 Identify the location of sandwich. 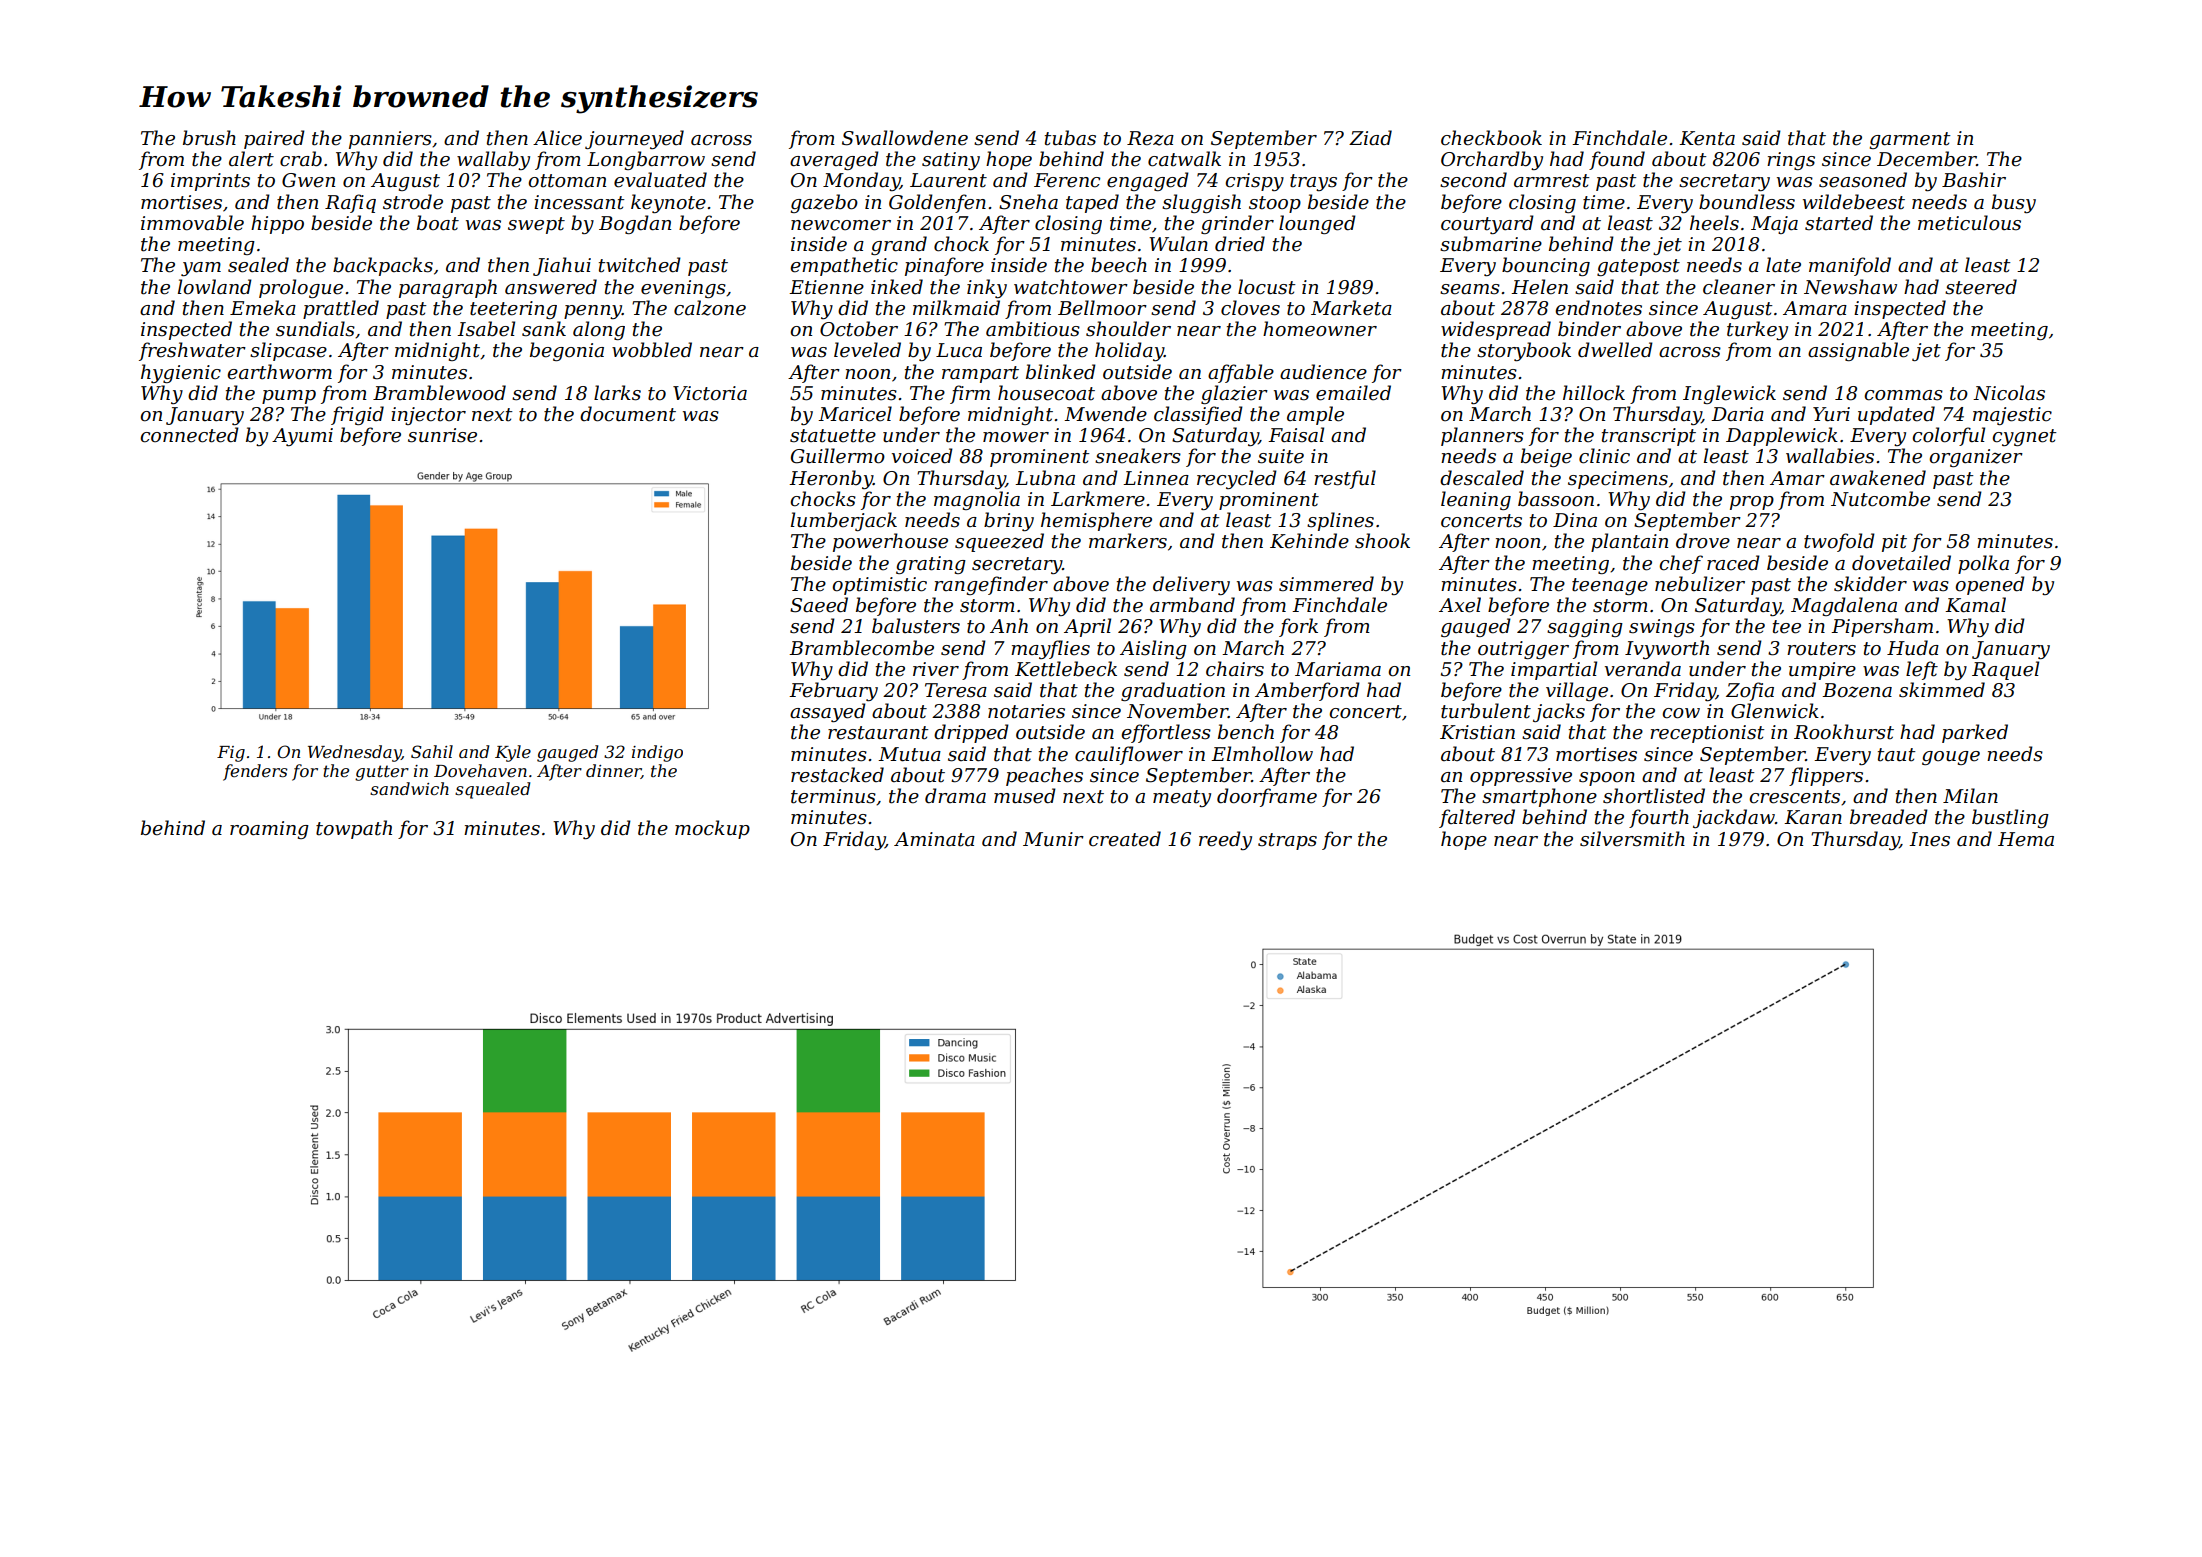
(409, 788).
